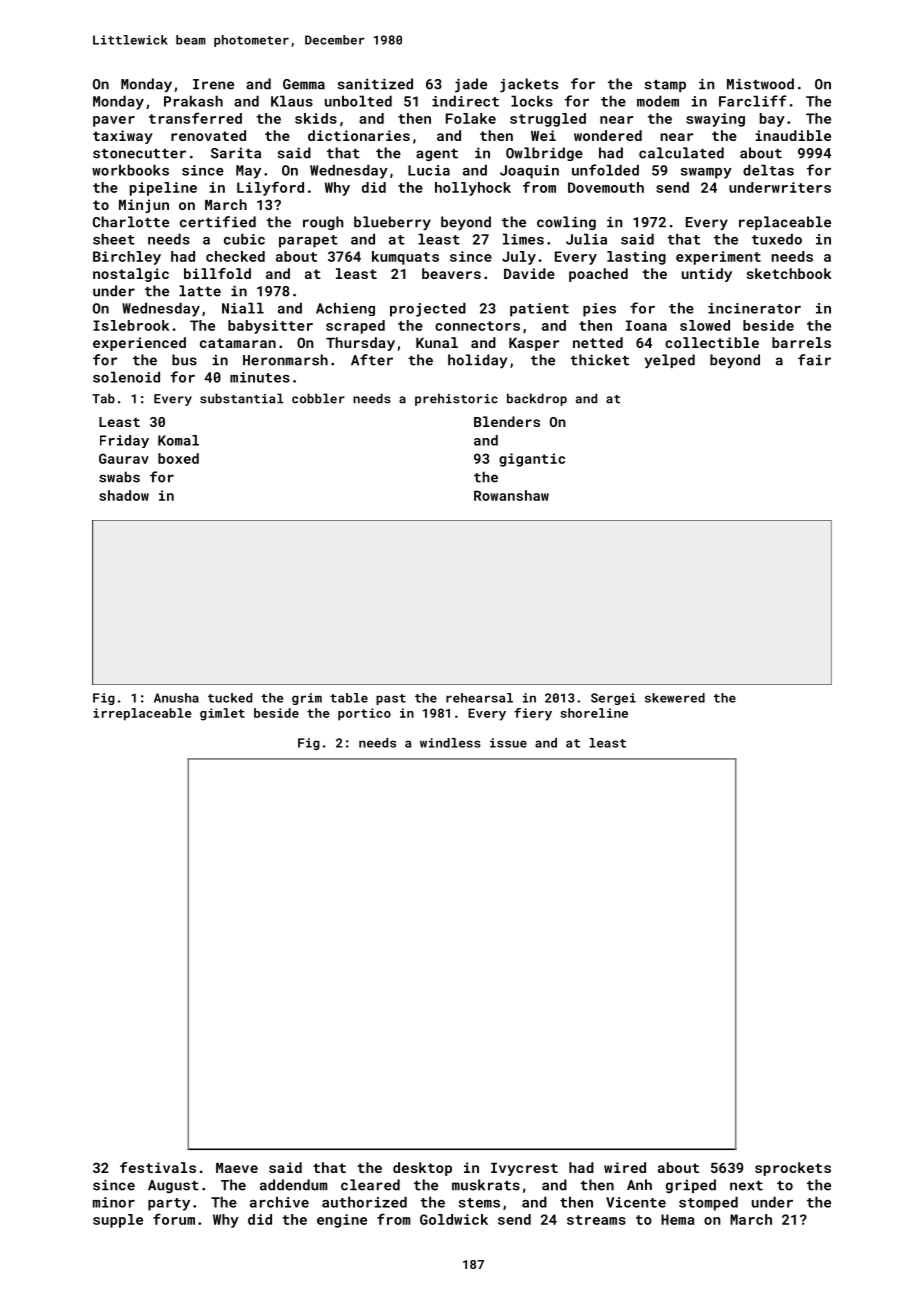 The width and height of the page is (924, 1308). What do you see at coordinates (114, 121) in the page?
I see `paver` at bounding box center [114, 121].
